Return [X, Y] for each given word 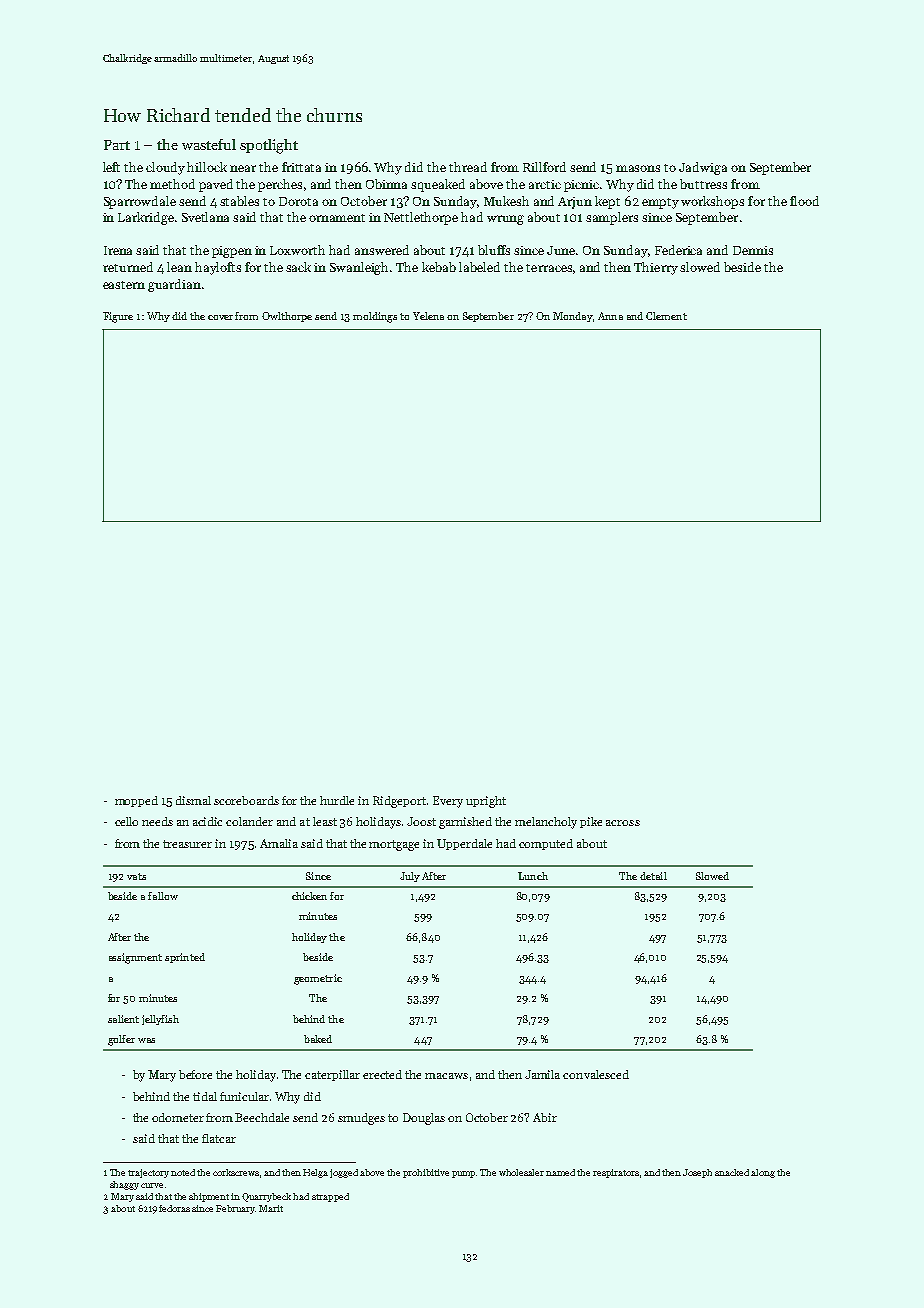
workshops [712, 202]
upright [486, 802]
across [623, 823]
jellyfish [160, 1020]
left [111, 167]
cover [220, 317]
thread [468, 167]
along [763, 1173]
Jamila [542, 1074]
